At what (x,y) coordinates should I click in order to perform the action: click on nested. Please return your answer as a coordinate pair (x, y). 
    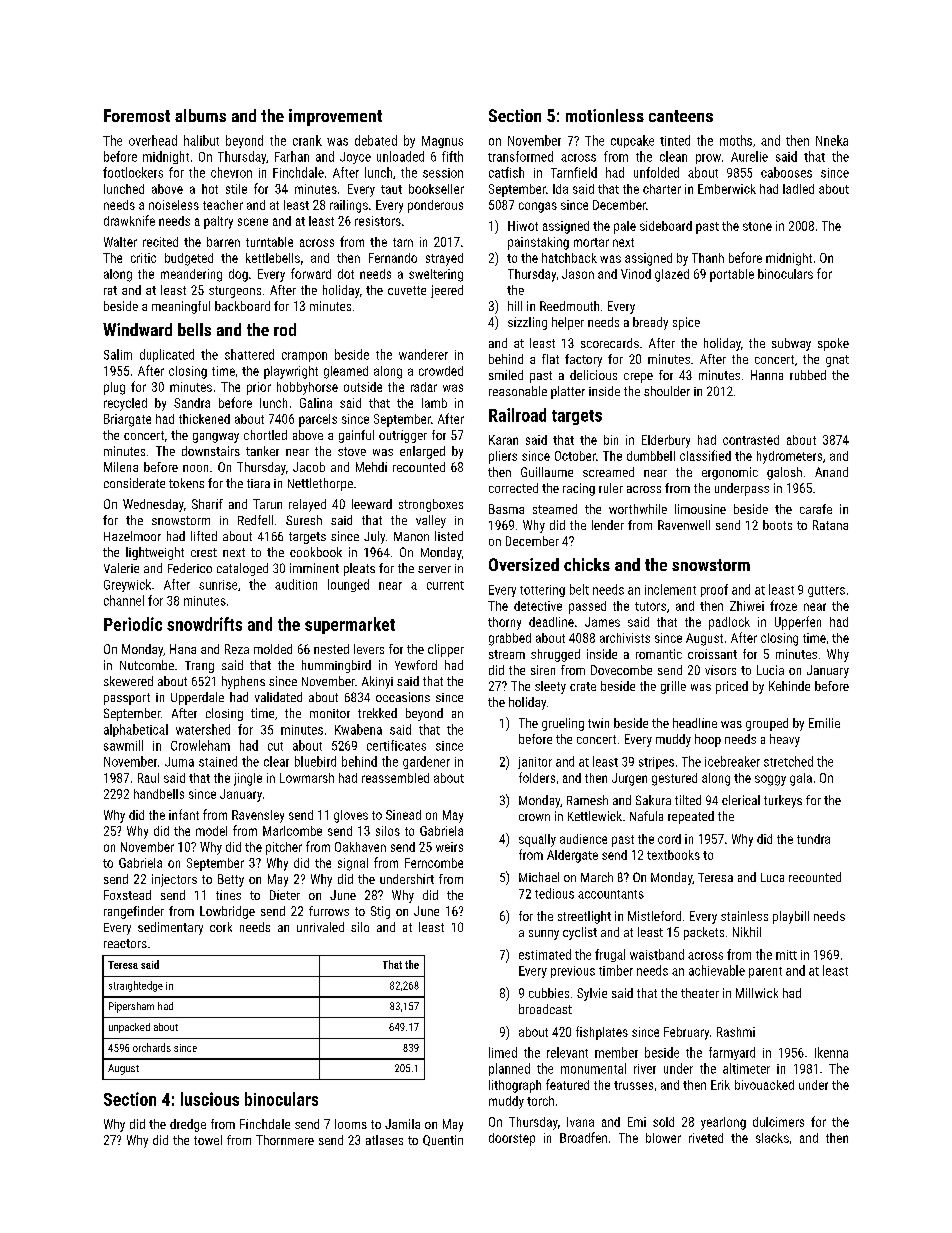
    Looking at the image, I should click on (331, 649).
